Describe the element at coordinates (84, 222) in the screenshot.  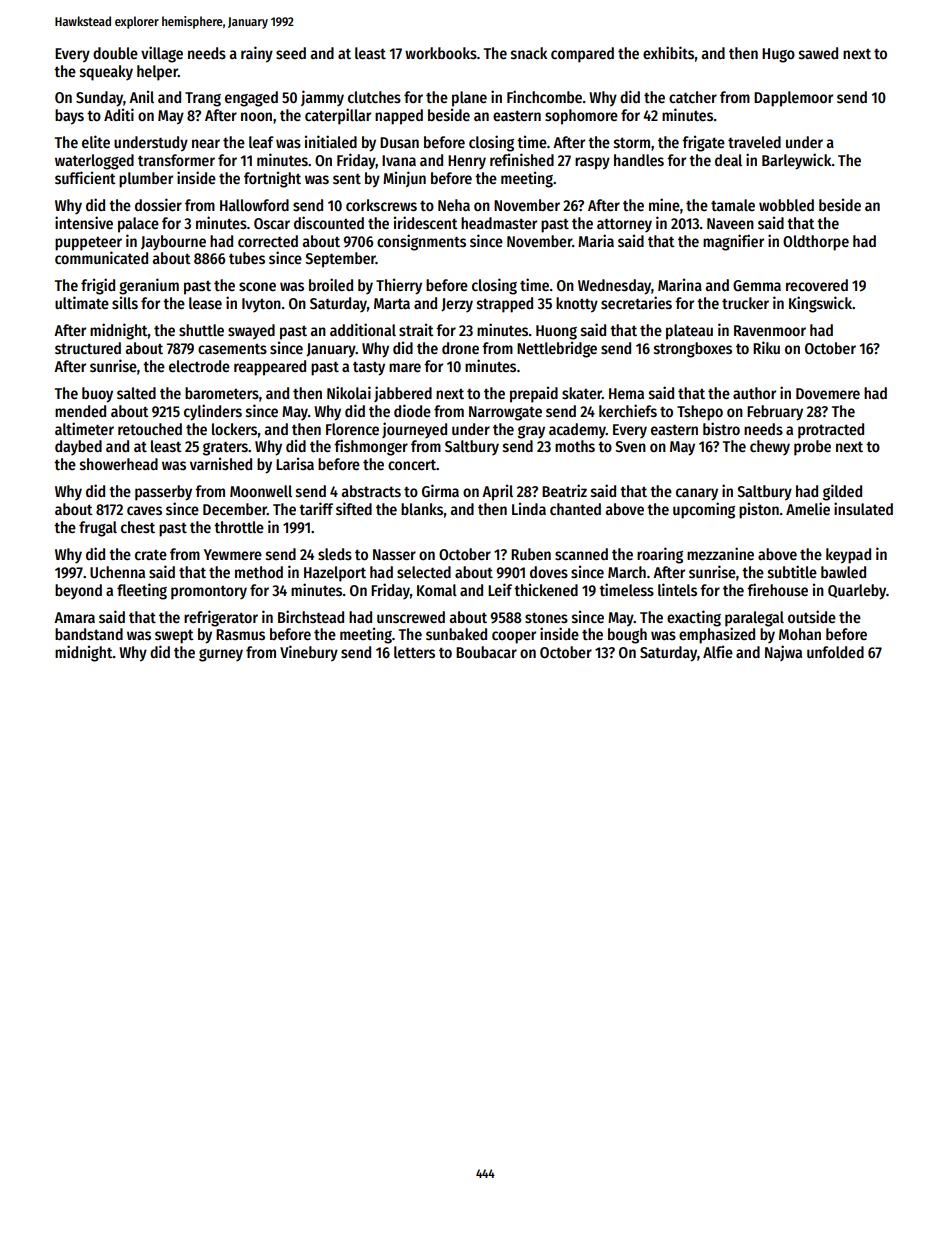
I see `intensive` at that location.
